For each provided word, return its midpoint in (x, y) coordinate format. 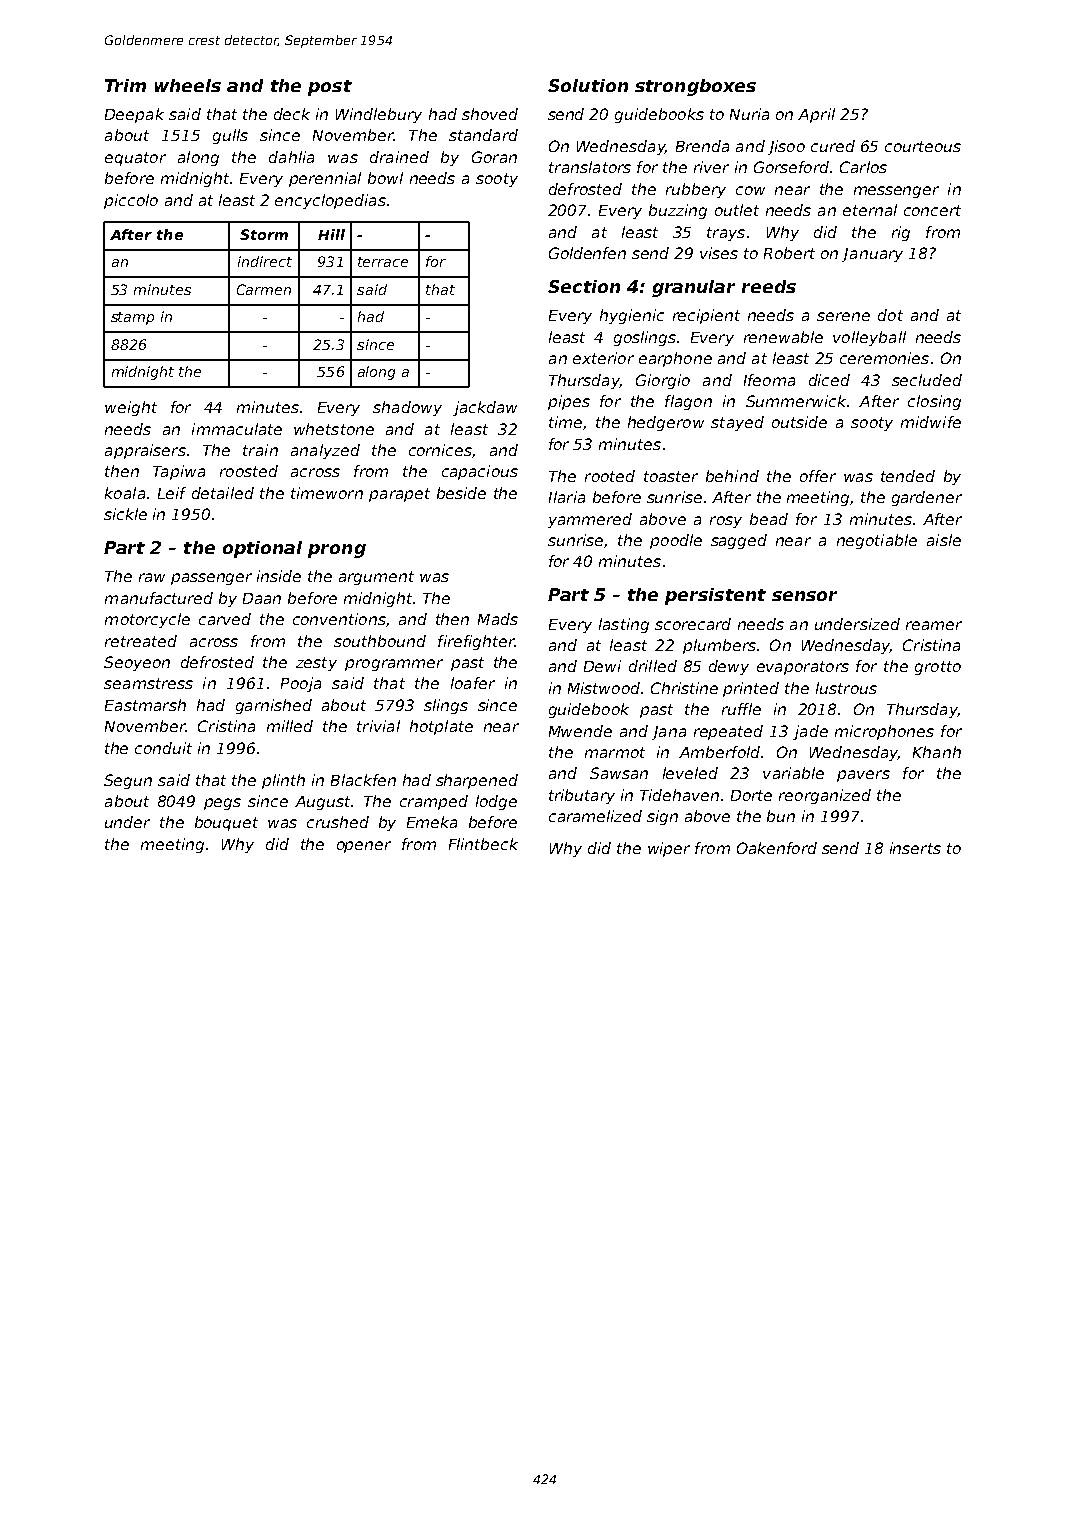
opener (364, 847)
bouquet (226, 823)
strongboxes (695, 87)
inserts (915, 848)
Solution (588, 85)
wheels (188, 85)
